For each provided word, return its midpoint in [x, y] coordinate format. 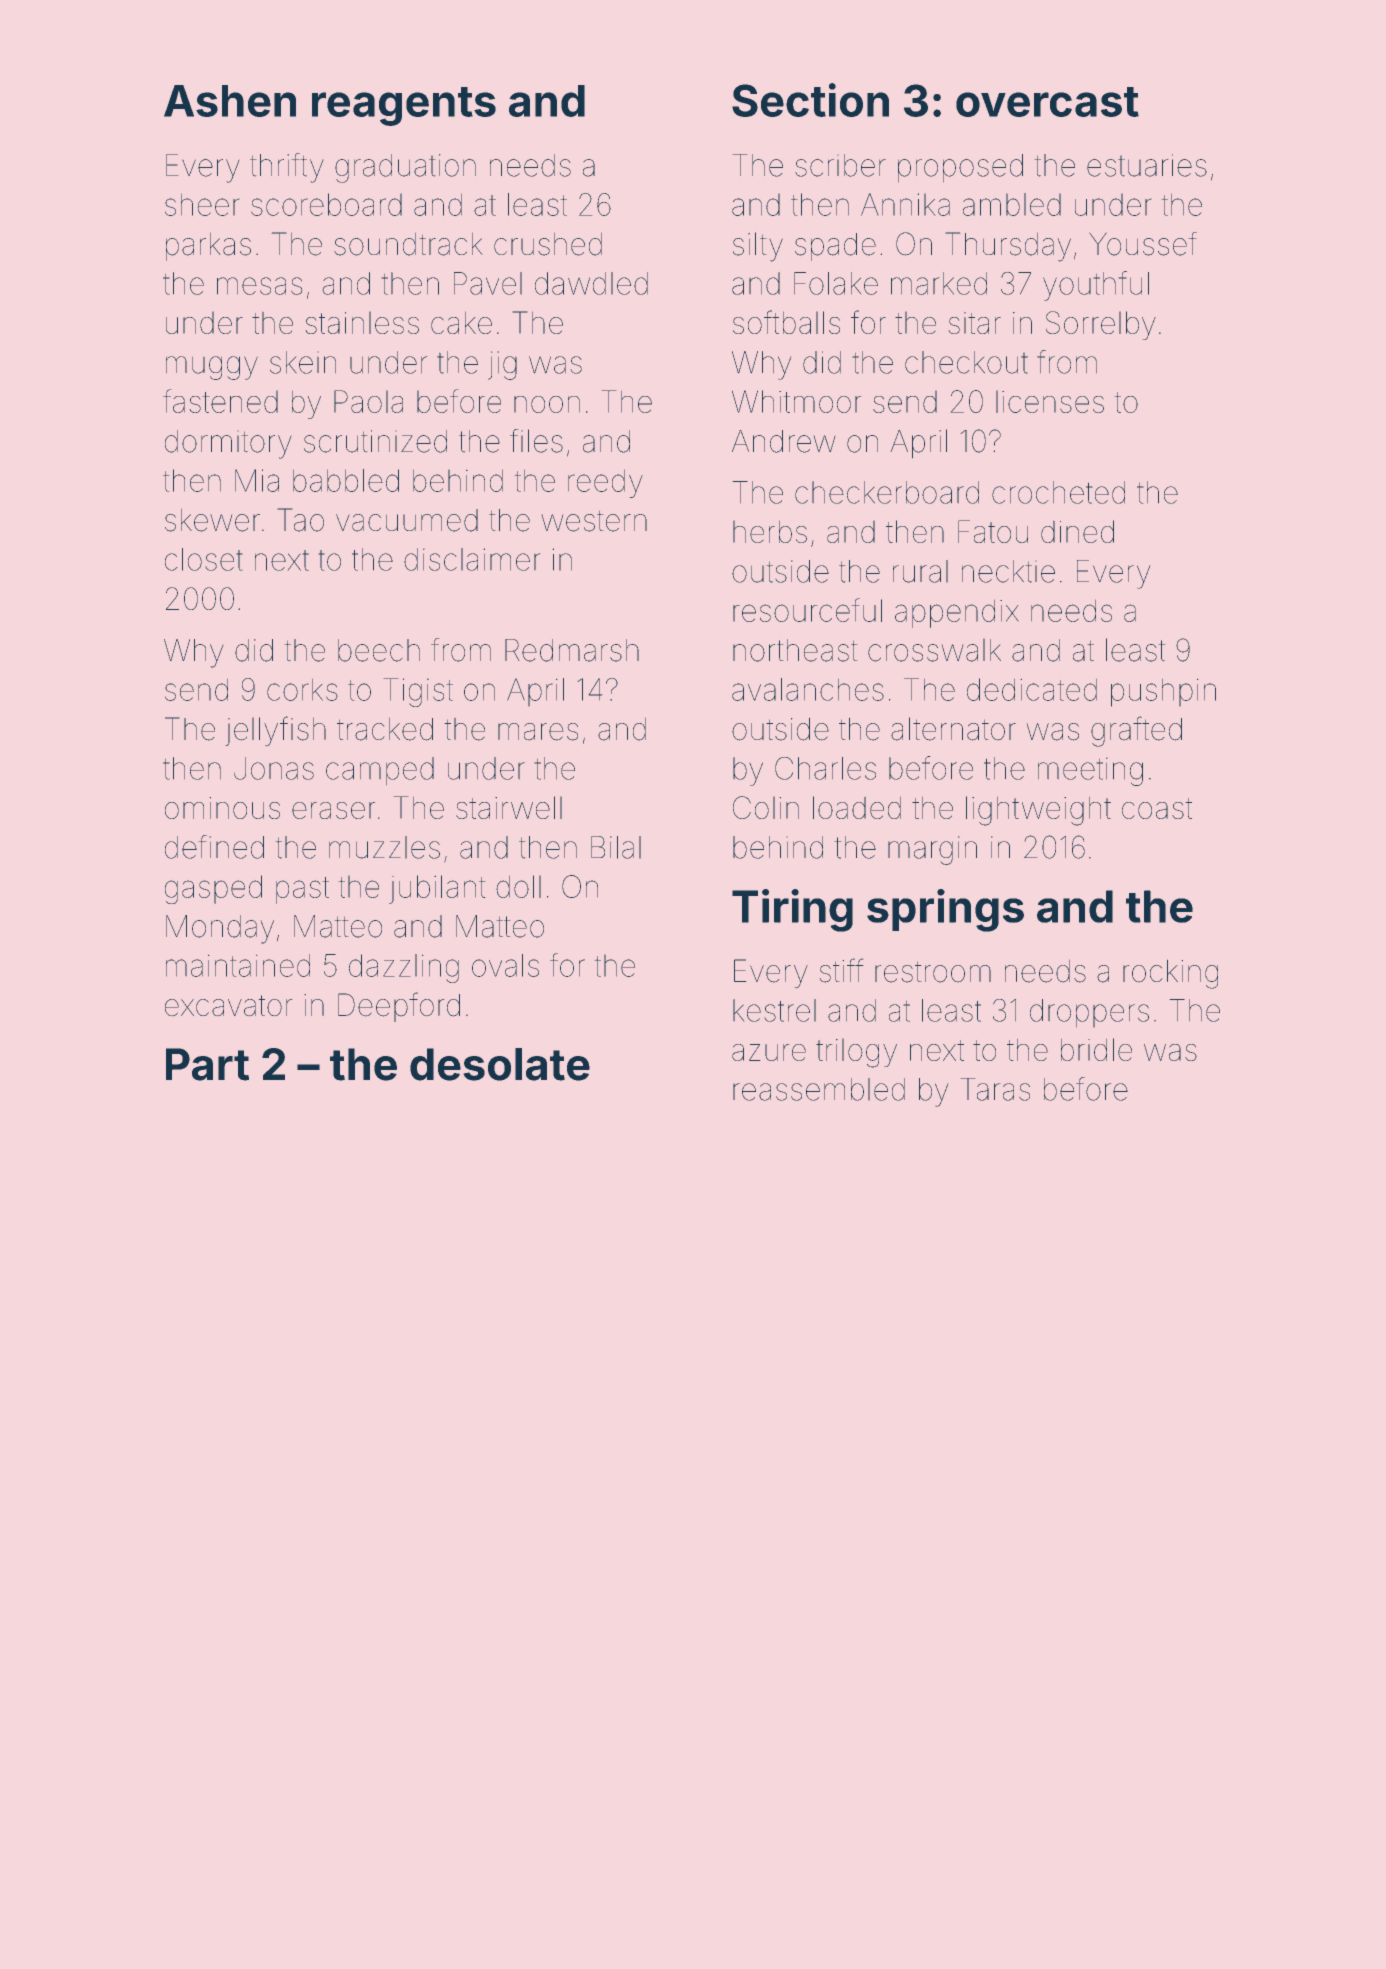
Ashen [230, 101]
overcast [1047, 102]
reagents [404, 106]
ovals [505, 965]
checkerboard [887, 492]
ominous [222, 808]
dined [1077, 531]
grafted [1136, 731]
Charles [825, 768]
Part [207, 1064]
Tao [300, 520]
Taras [995, 1089]
